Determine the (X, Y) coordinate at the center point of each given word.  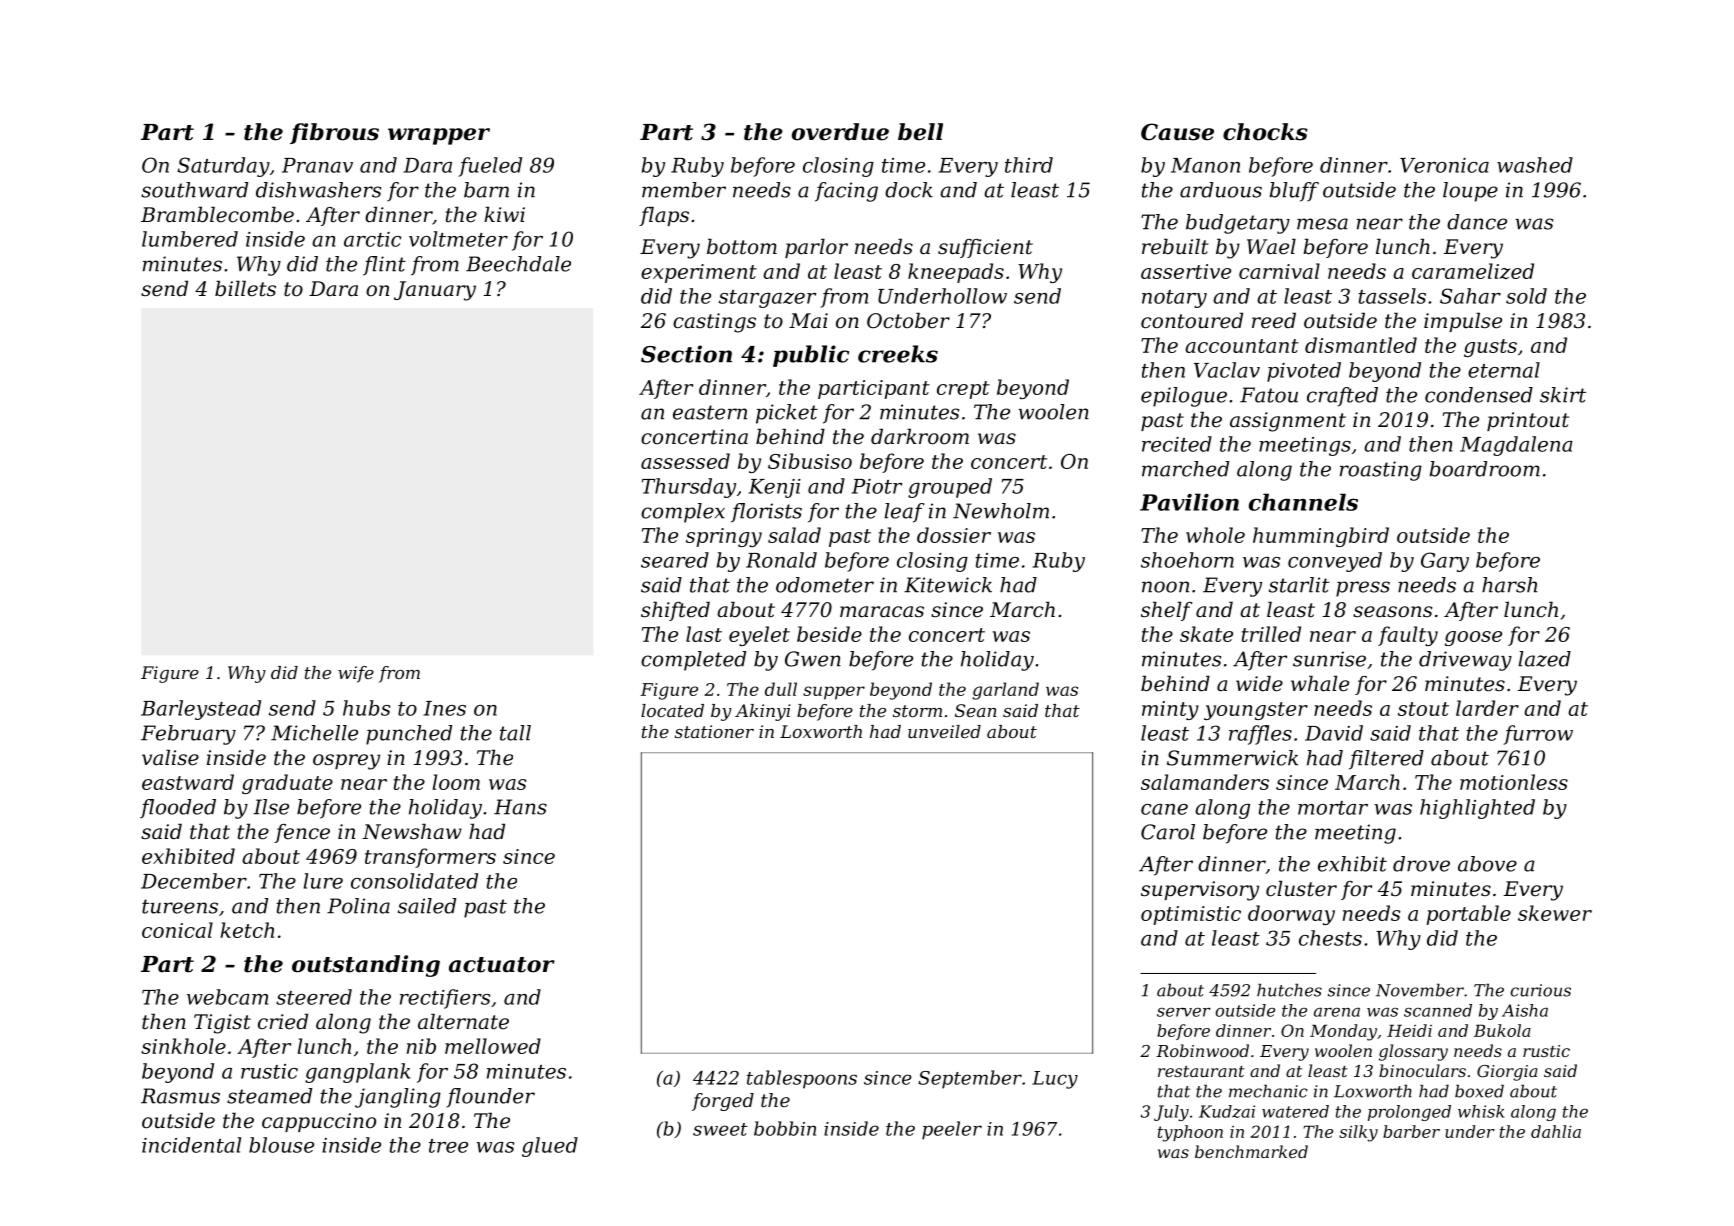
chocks (1265, 132)
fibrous (334, 133)
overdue (840, 132)
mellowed (493, 1046)
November (1420, 990)
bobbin (785, 1128)
